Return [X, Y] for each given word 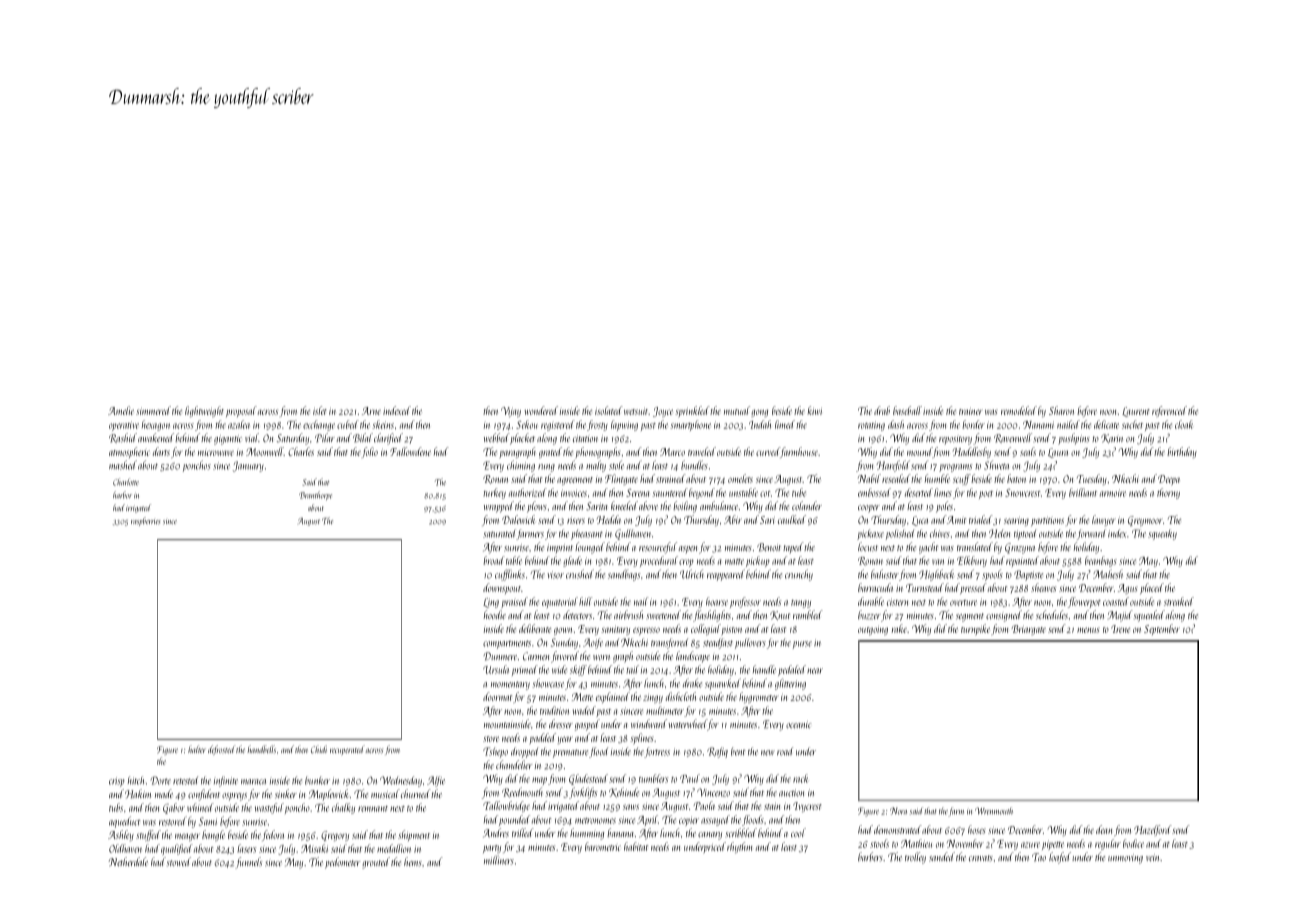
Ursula [496, 669]
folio [370, 452]
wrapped [499, 507]
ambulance [719, 505]
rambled [808, 614]
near [815, 671]
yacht [928, 548]
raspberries [145, 521]
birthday [1182, 452]
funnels [248, 863]
